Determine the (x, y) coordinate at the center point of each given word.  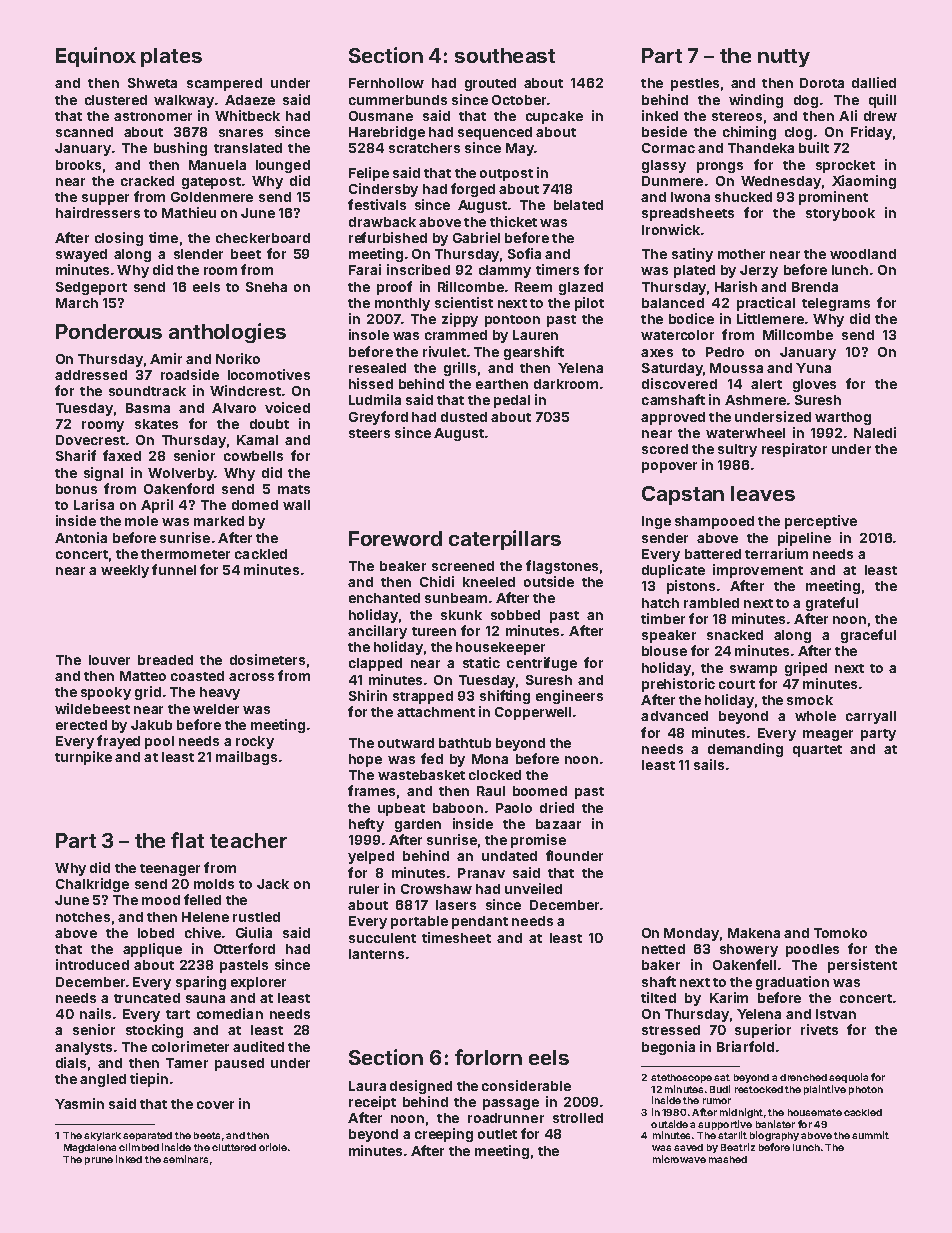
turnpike (83, 758)
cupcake (554, 117)
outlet (497, 1134)
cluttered (234, 1147)
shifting (505, 697)
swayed (81, 255)
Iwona (690, 197)
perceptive (821, 522)
